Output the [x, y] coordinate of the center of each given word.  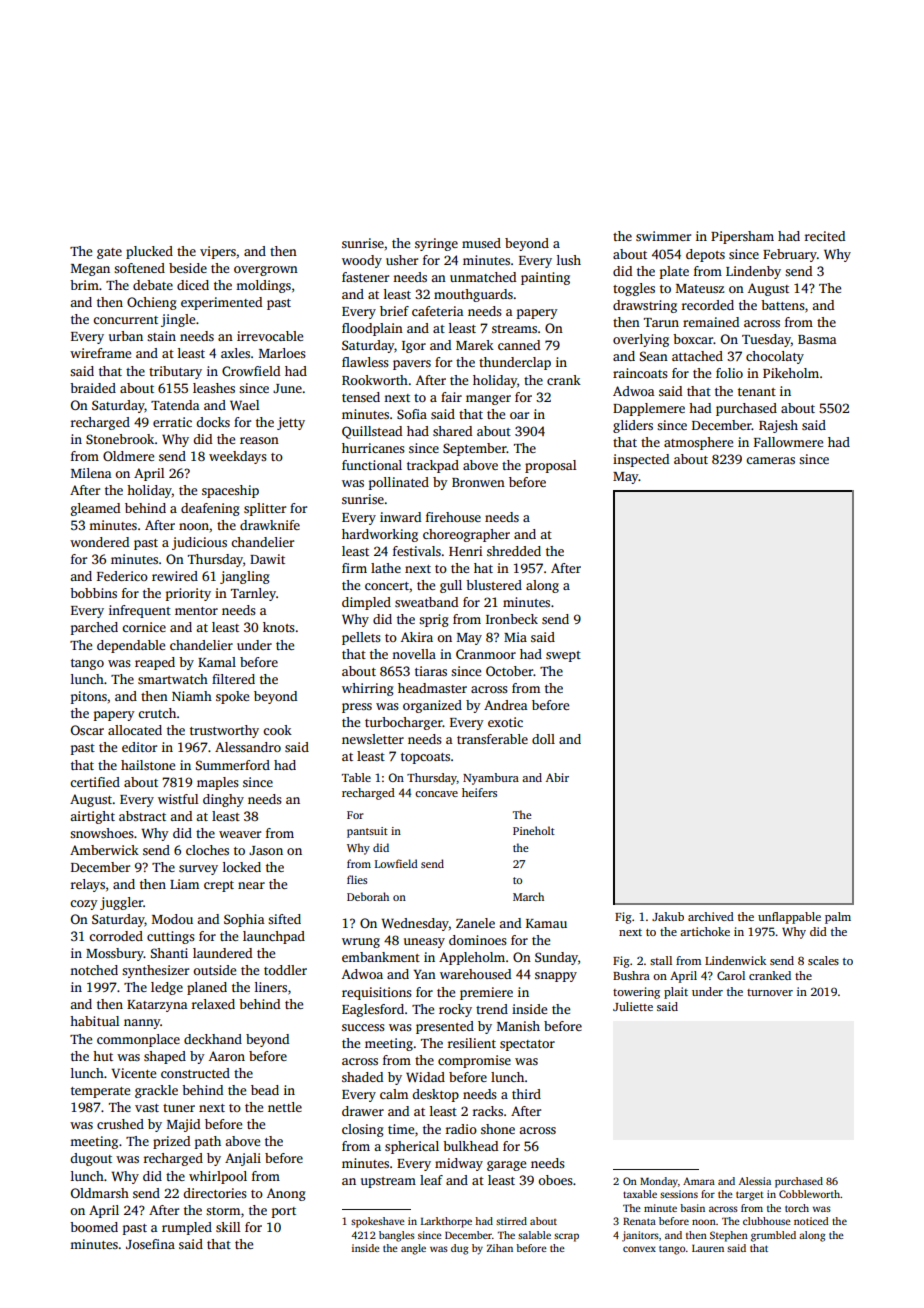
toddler [285, 970]
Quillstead [372, 432]
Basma [817, 339]
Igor [414, 347]
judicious [199, 543]
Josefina [150, 1244]
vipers [218, 252]
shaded [362, 1077]
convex [639, 1249]
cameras [770, 460]
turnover [770, 992]
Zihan [500, 1248]
